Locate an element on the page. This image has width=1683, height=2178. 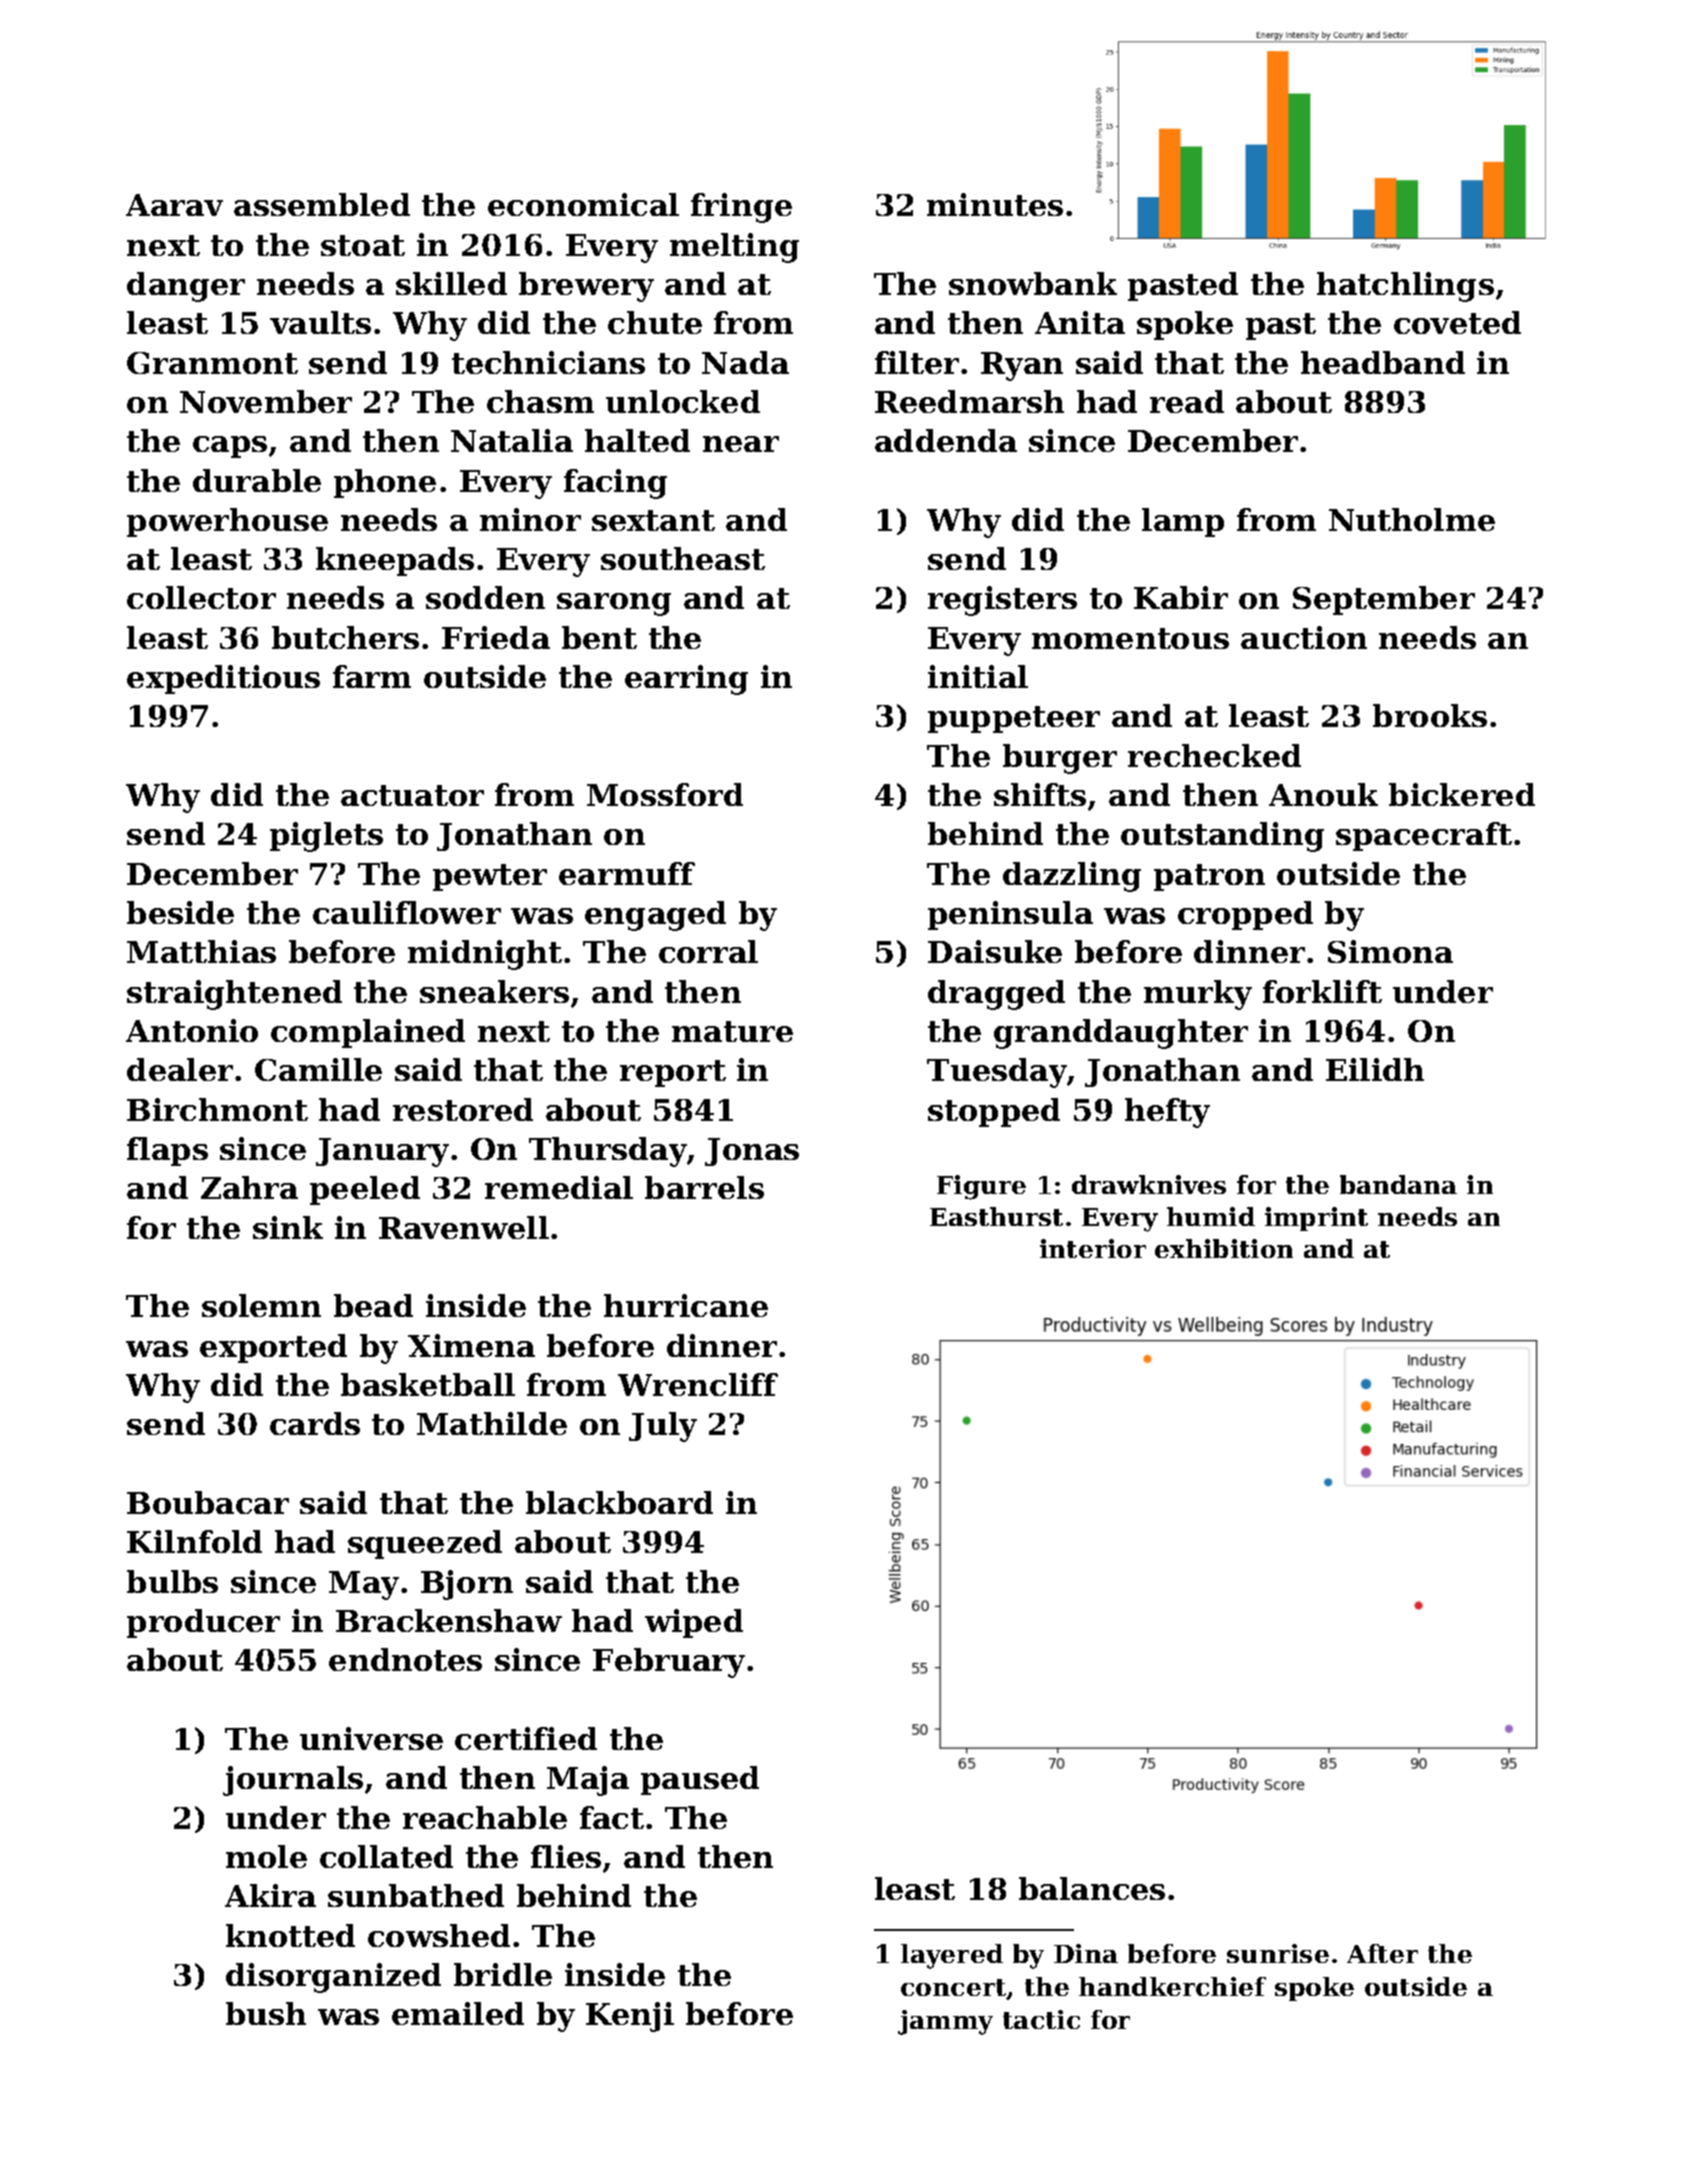
beside is located at coordinates (180, 912).
